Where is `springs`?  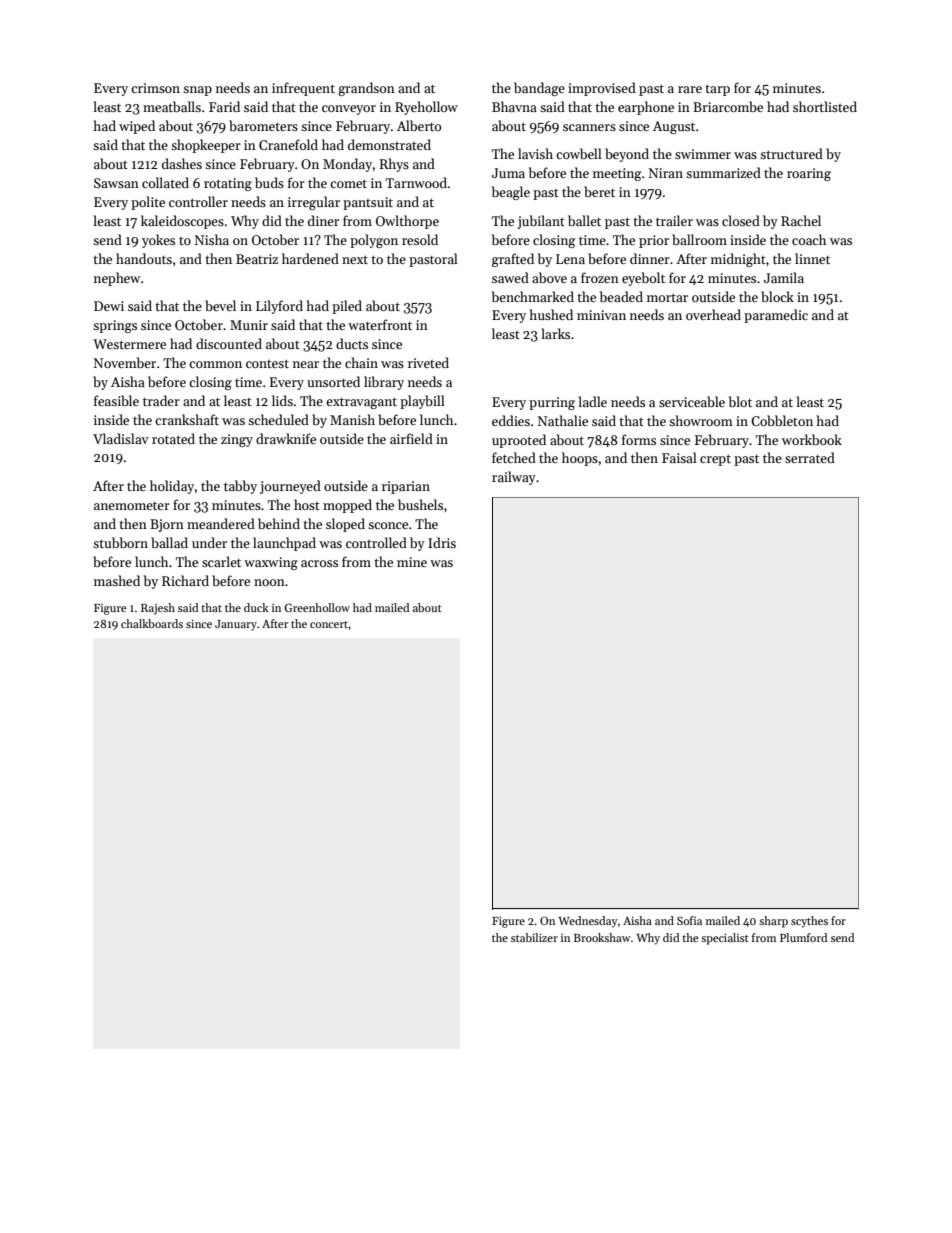
springs is located at coordinates (115, 326).
